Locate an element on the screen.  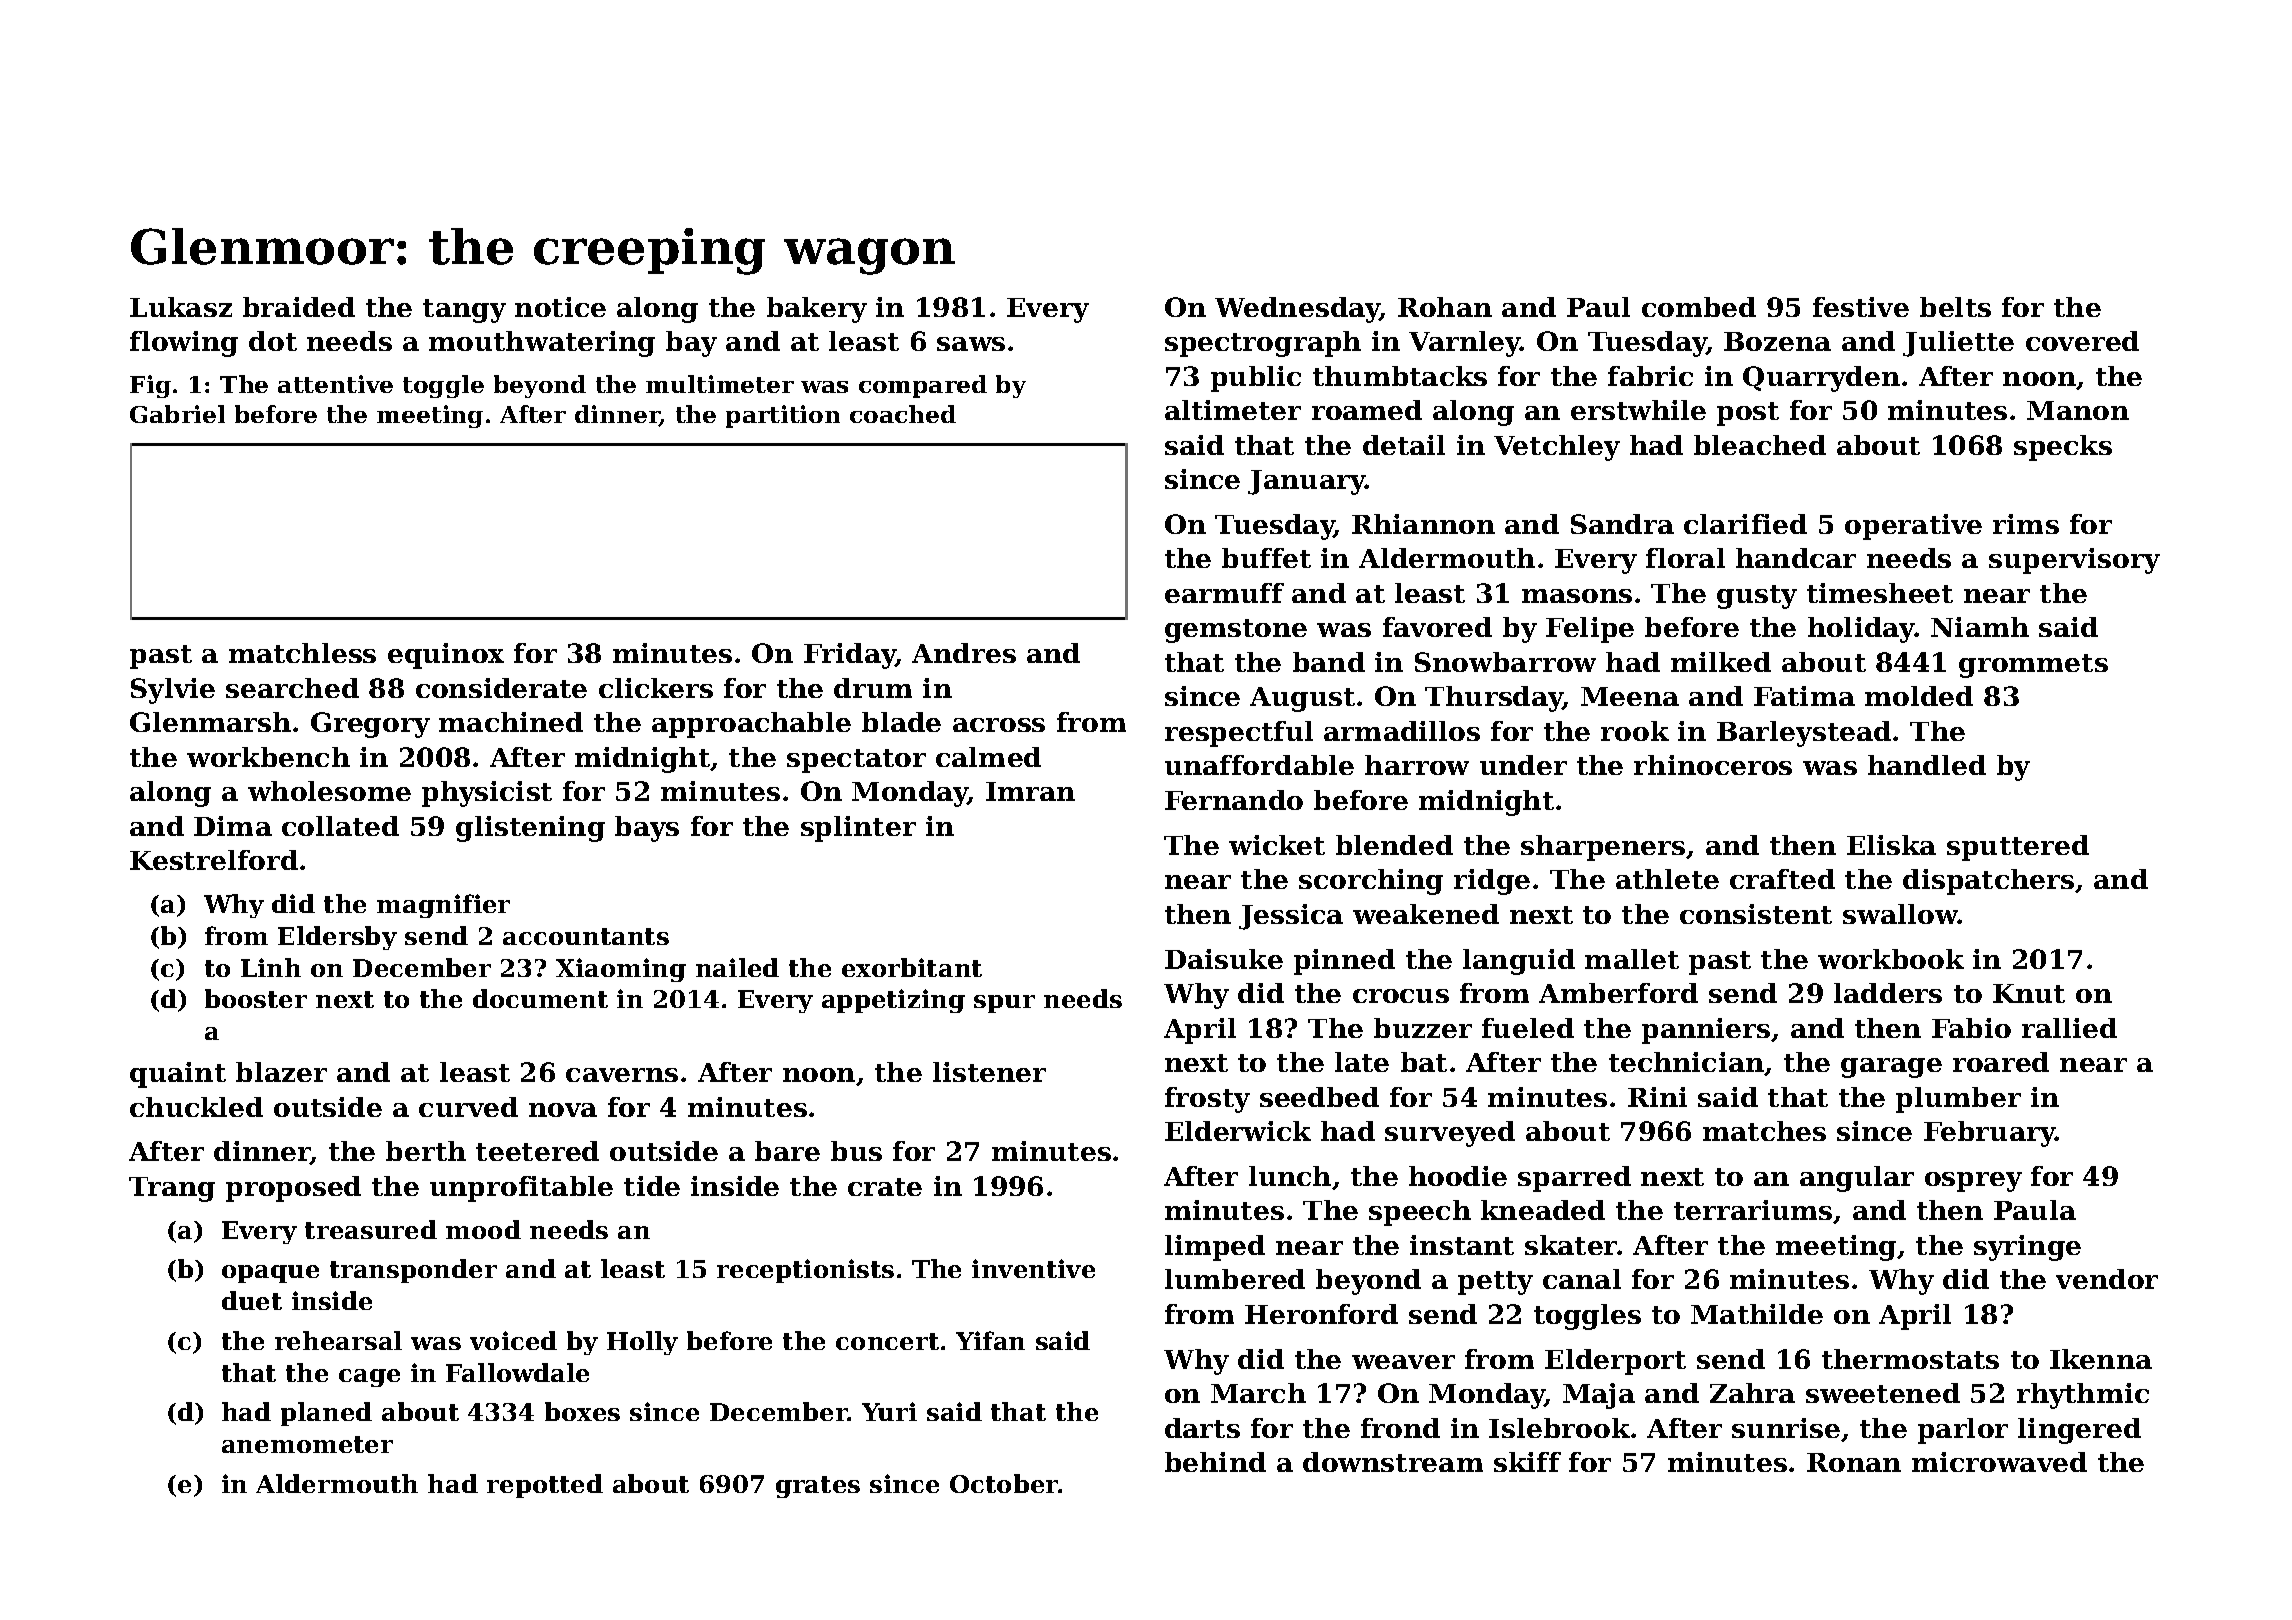
armadillos is located at coordinates (1402, 731).
